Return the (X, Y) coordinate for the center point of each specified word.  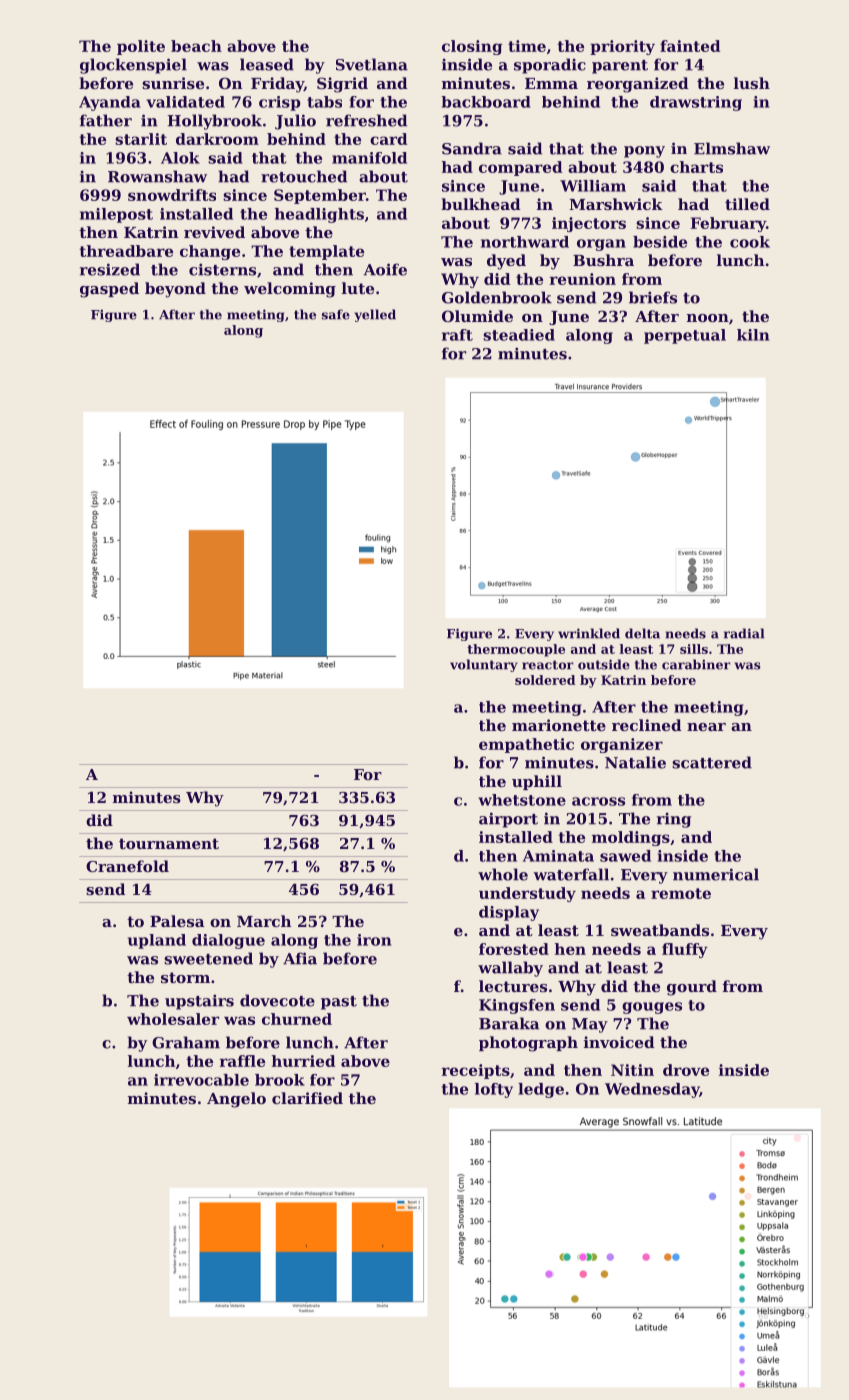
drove (686, 1070)
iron (374, 940)
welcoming (290, 290)
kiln (753, 335)
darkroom (217, 139)
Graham (186, 1042)
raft (457, 335)
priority (622, 47)
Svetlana (372, 64)
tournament (169, 843)
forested (514, 949)
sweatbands (660, 930)
